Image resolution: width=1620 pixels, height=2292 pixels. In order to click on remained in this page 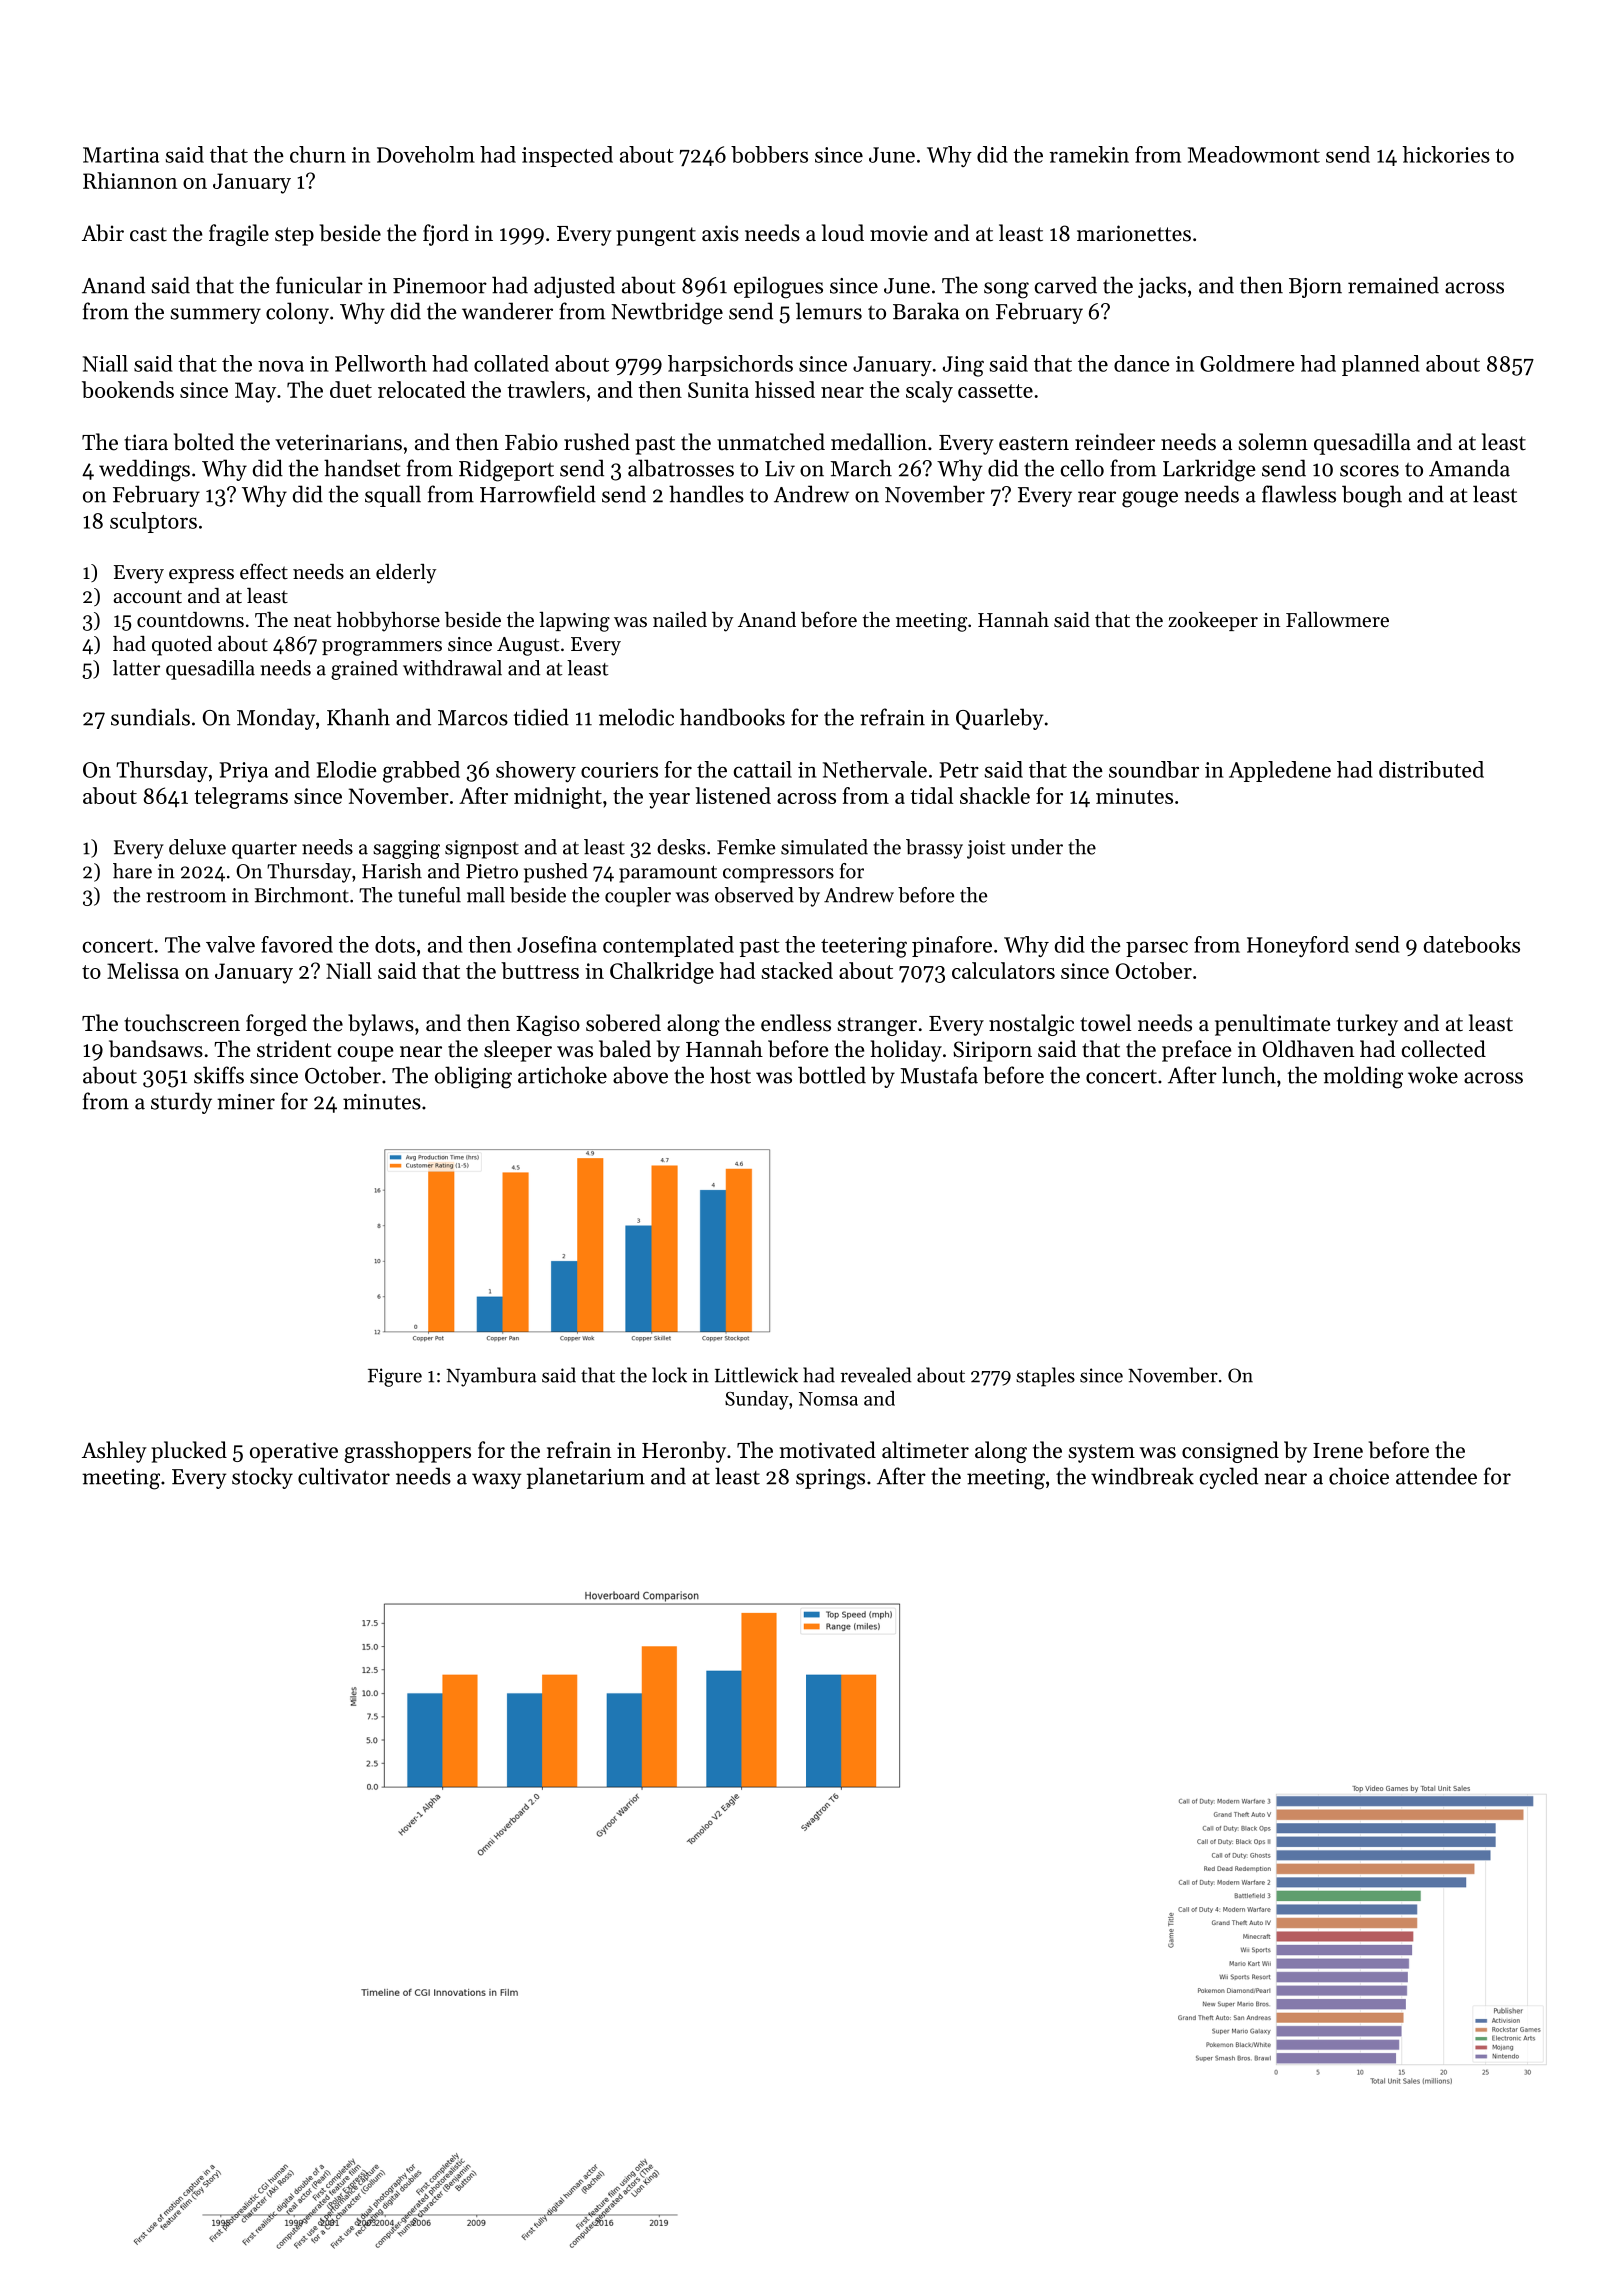, I will do `click(1393, 285)`.
